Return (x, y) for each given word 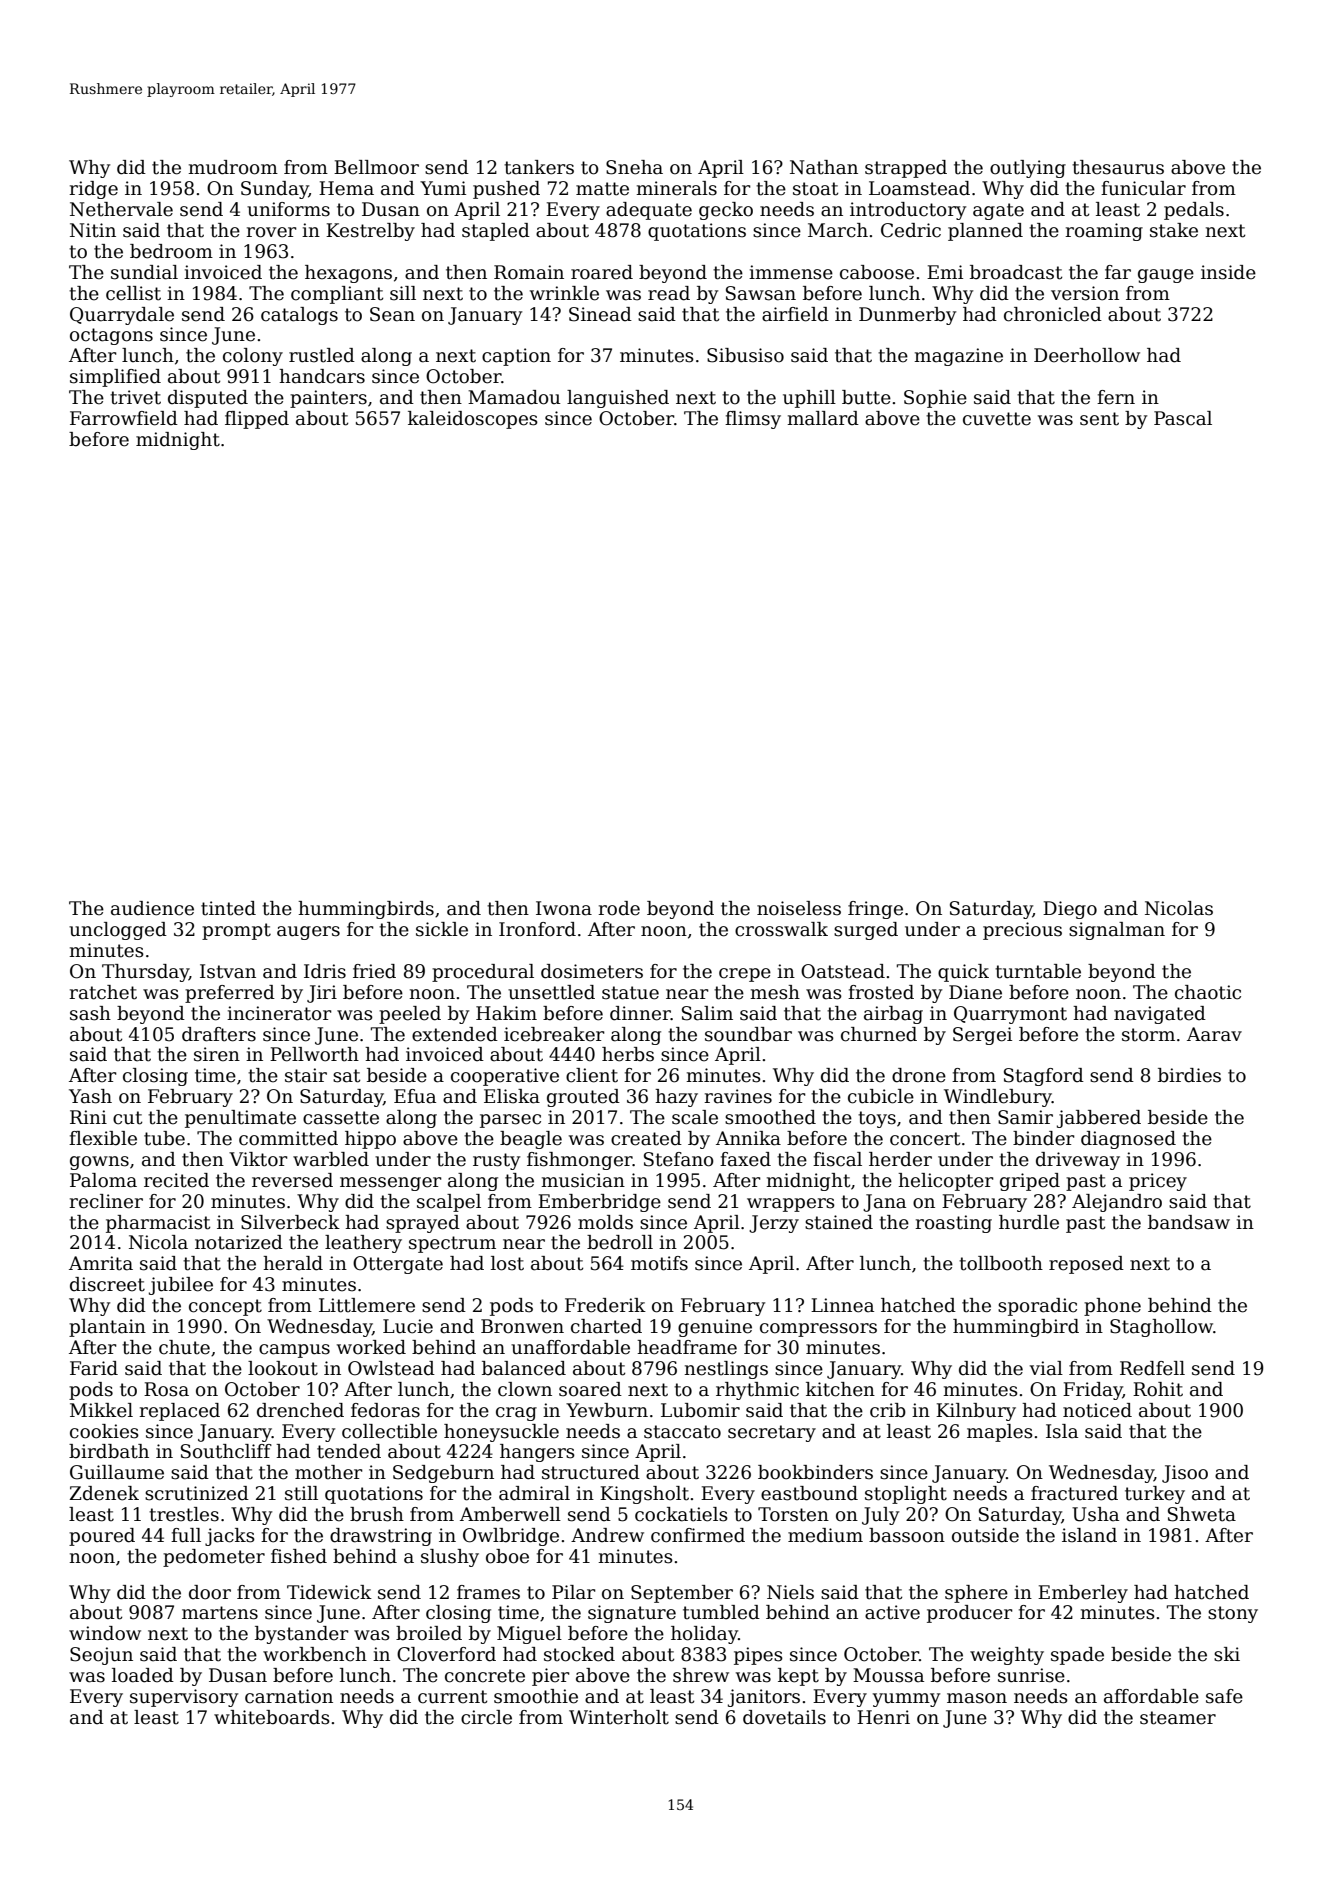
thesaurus (1118, 167)
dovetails (784, 1717)
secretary (772, 1433)
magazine (958, 357)
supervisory (184, 1698)
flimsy (753, 420)
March (838, 230)
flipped (257, 420)
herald (293, 1263)
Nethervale (121, 209)
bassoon (907, 1535)
